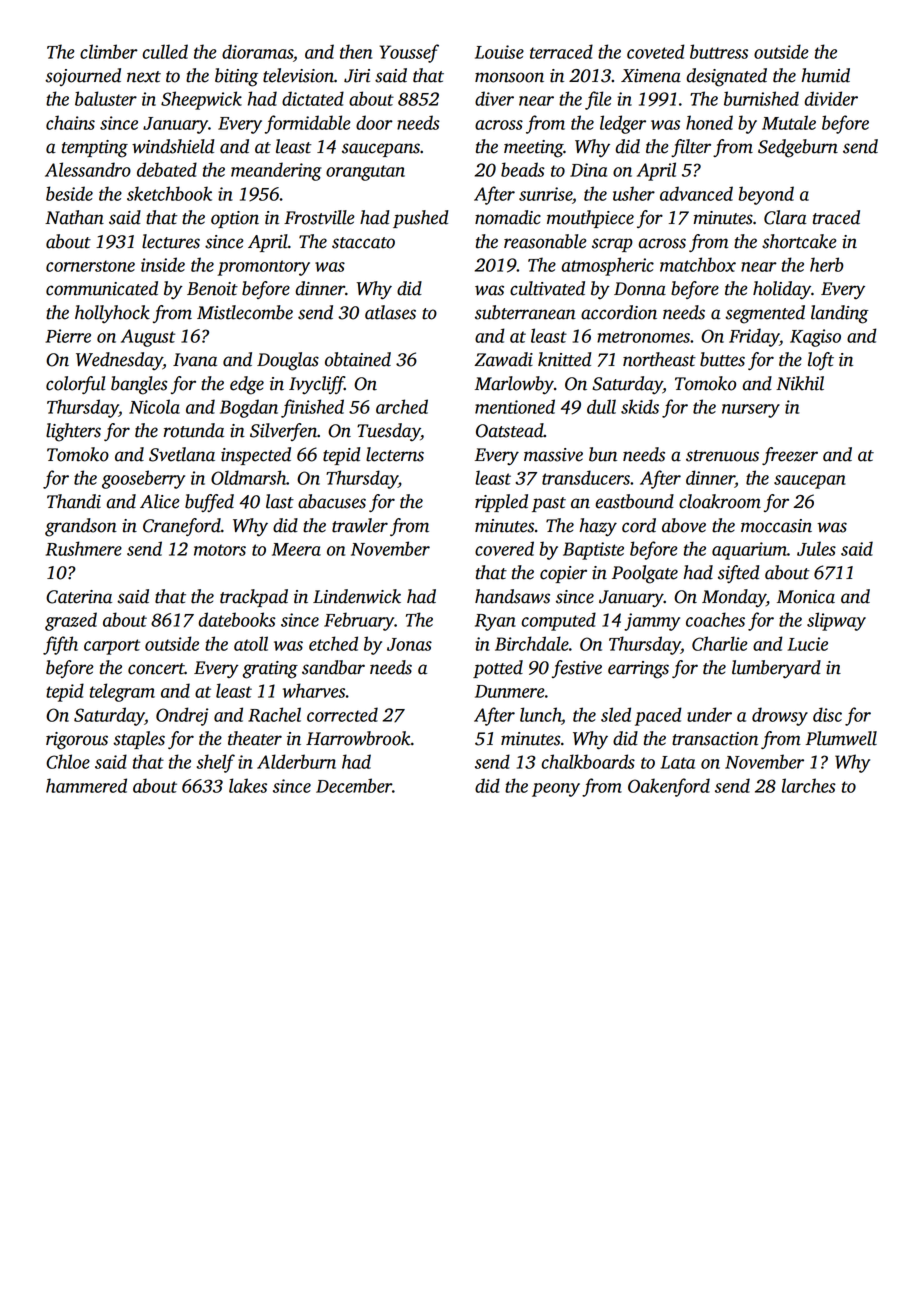  What do you see at coordinates (691, 148) in the document?
I see `filter` at bounding box center [691, 148].
